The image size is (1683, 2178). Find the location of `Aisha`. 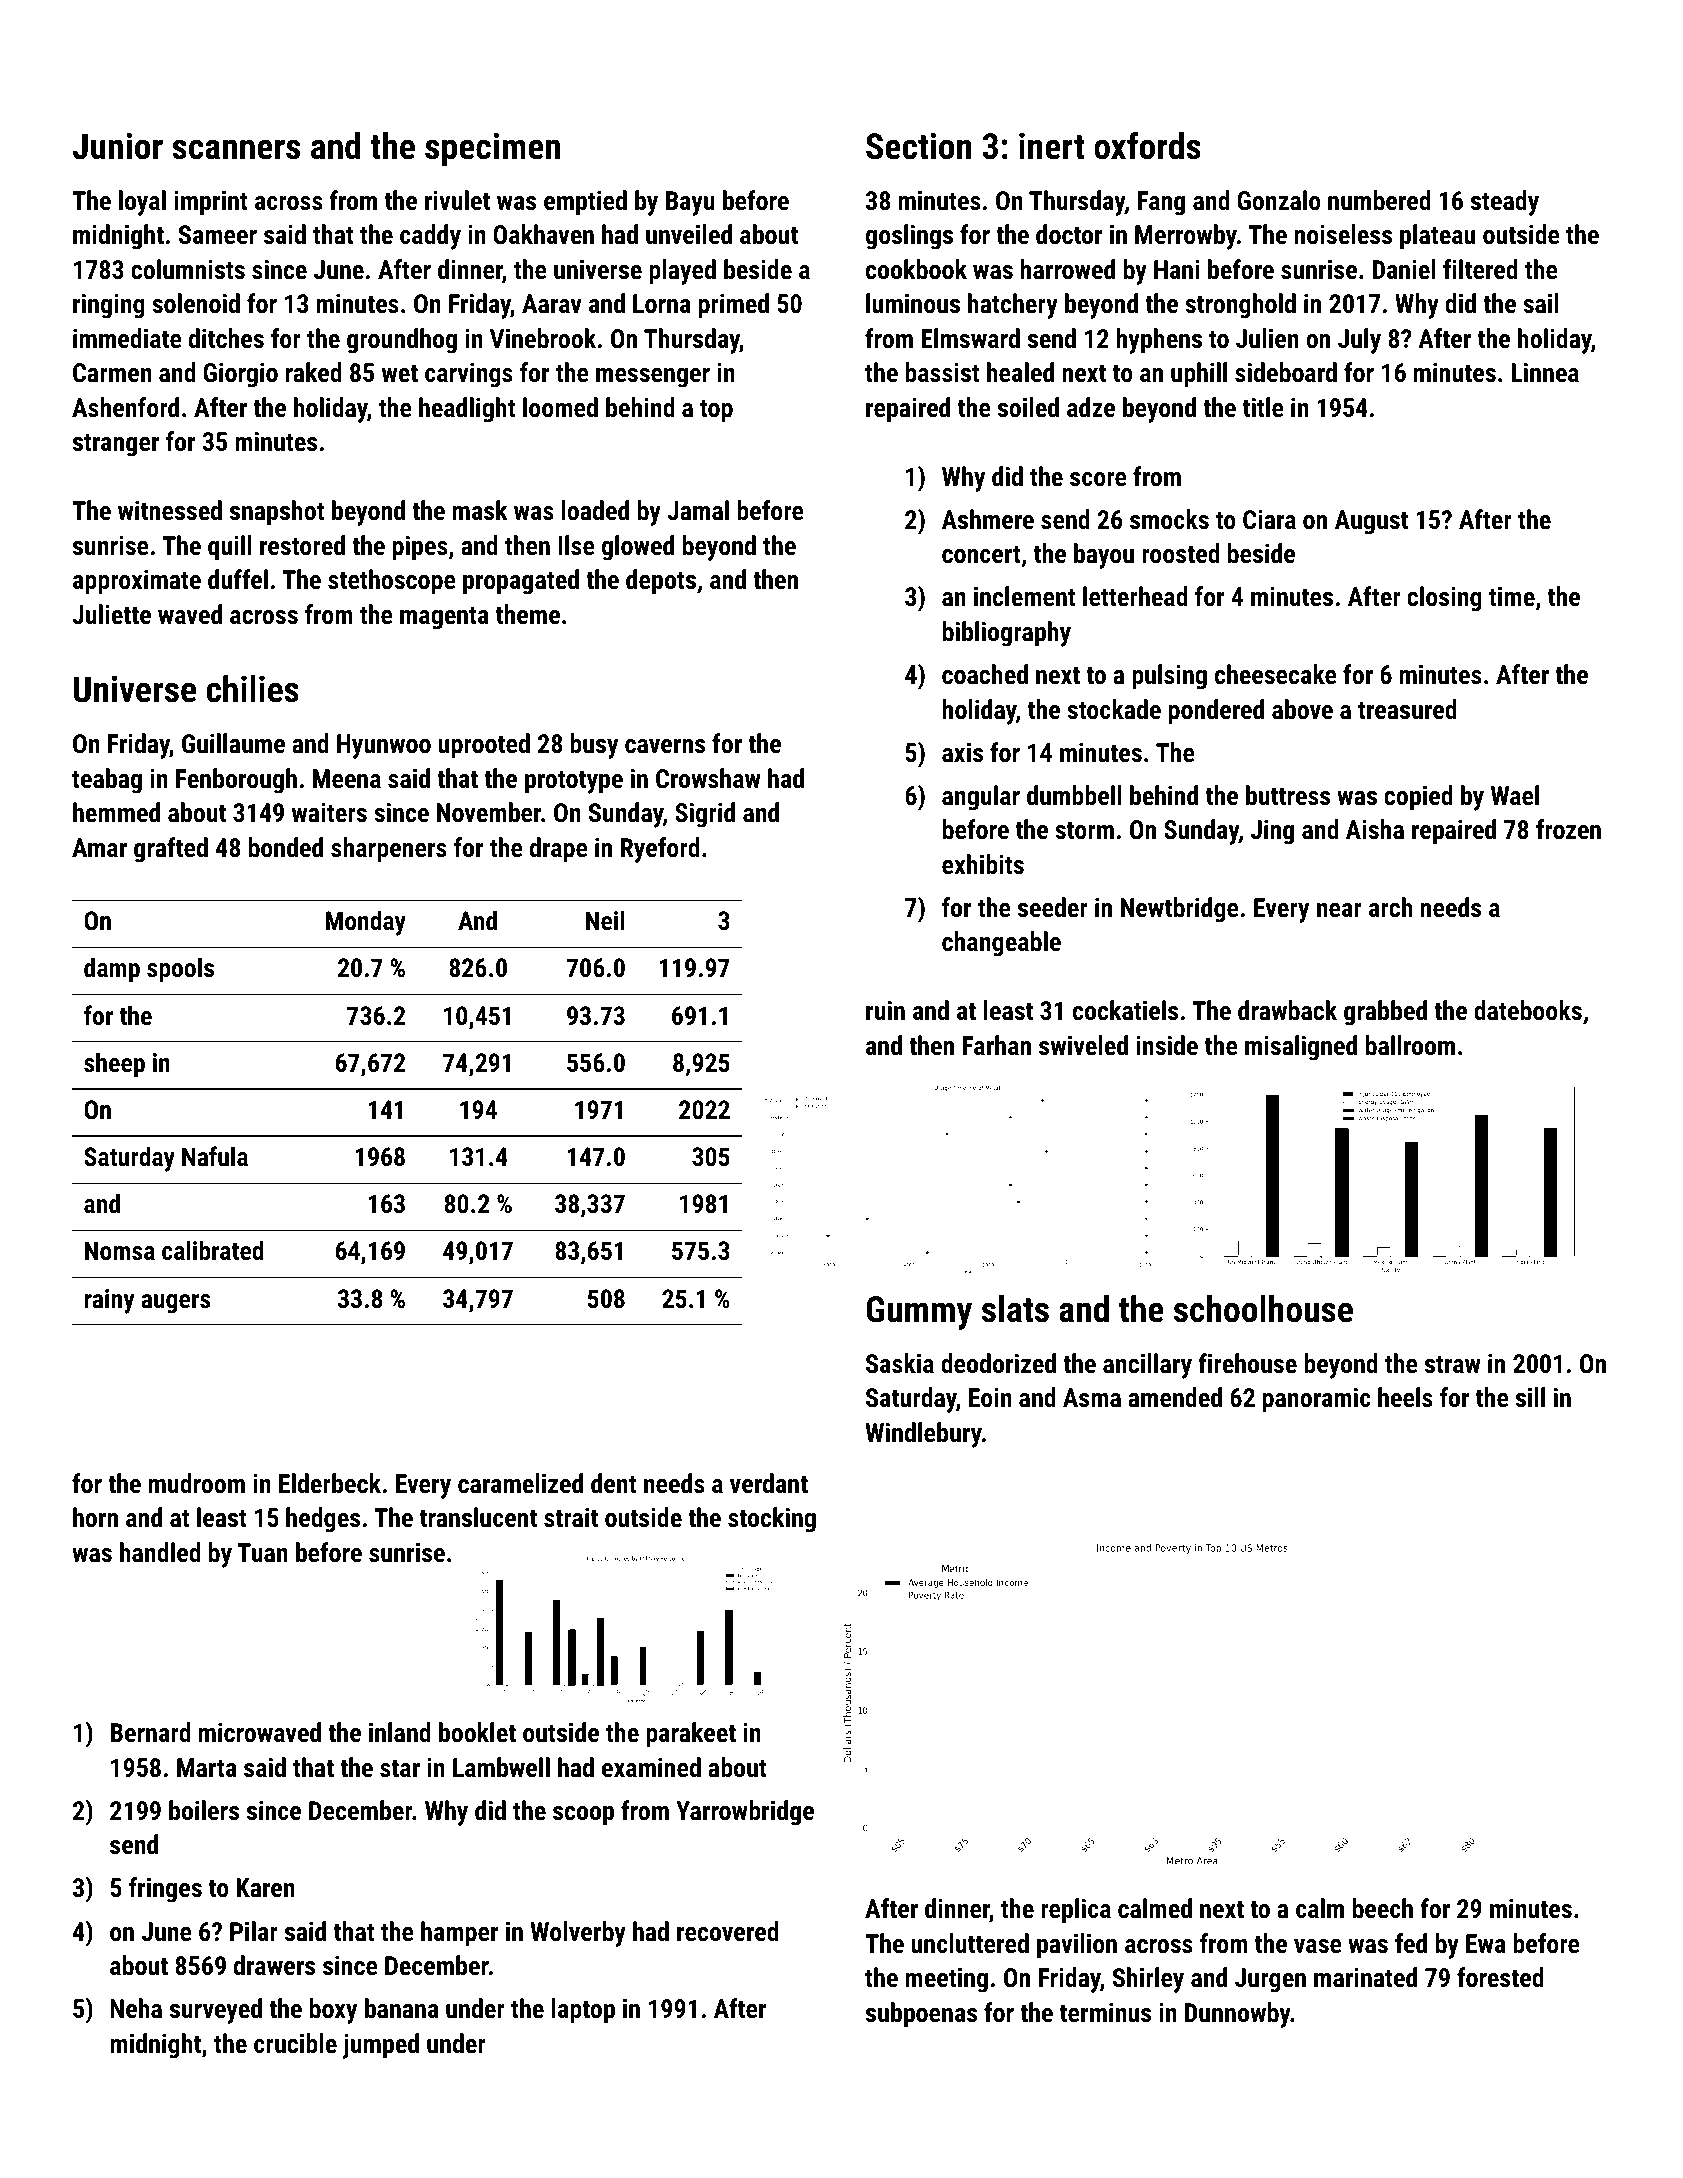

Aisha is located at coordinates (1375, 829).
